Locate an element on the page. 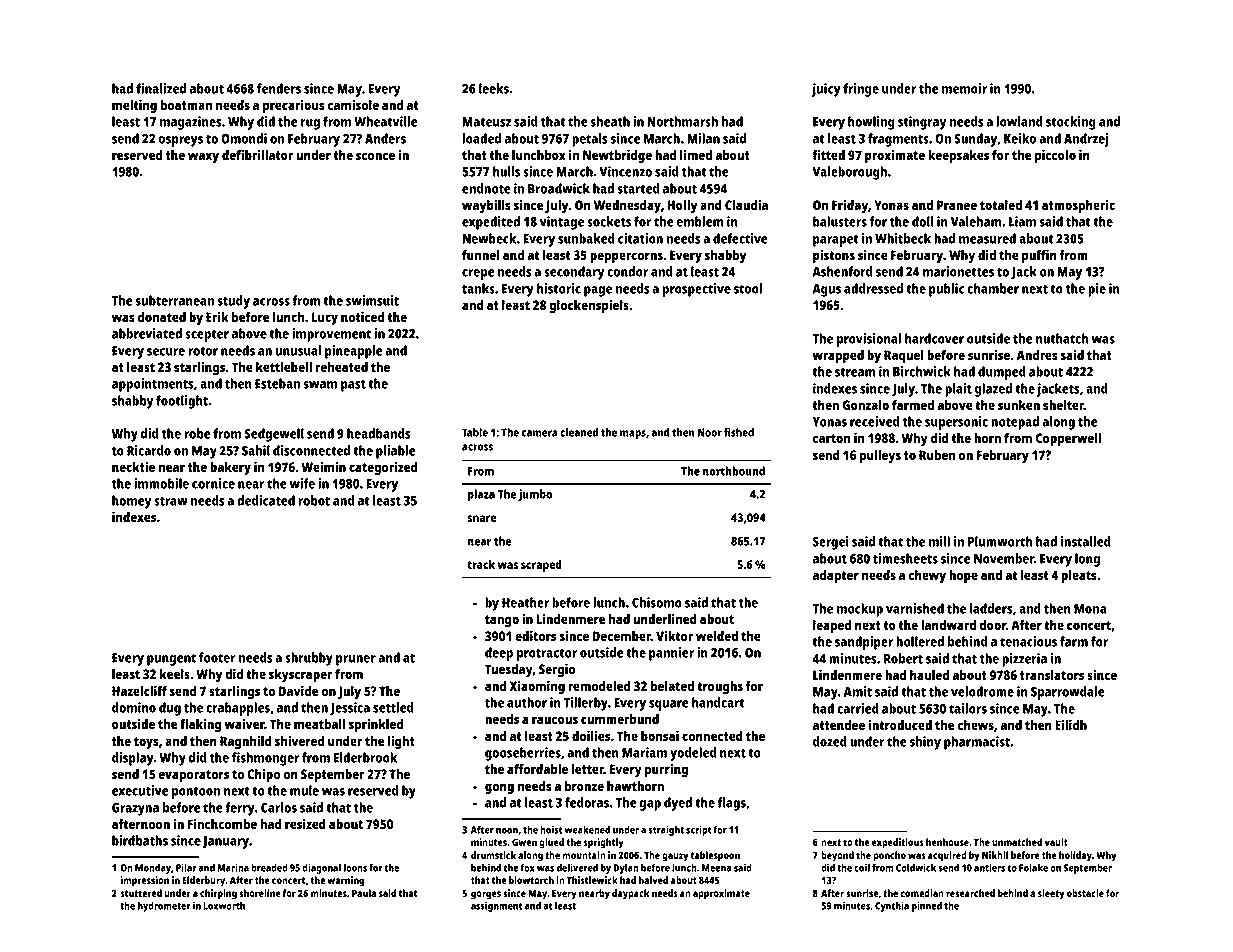 The height and width of the document is (952, 1233). Chipo is located at coordinates (263, 775).
